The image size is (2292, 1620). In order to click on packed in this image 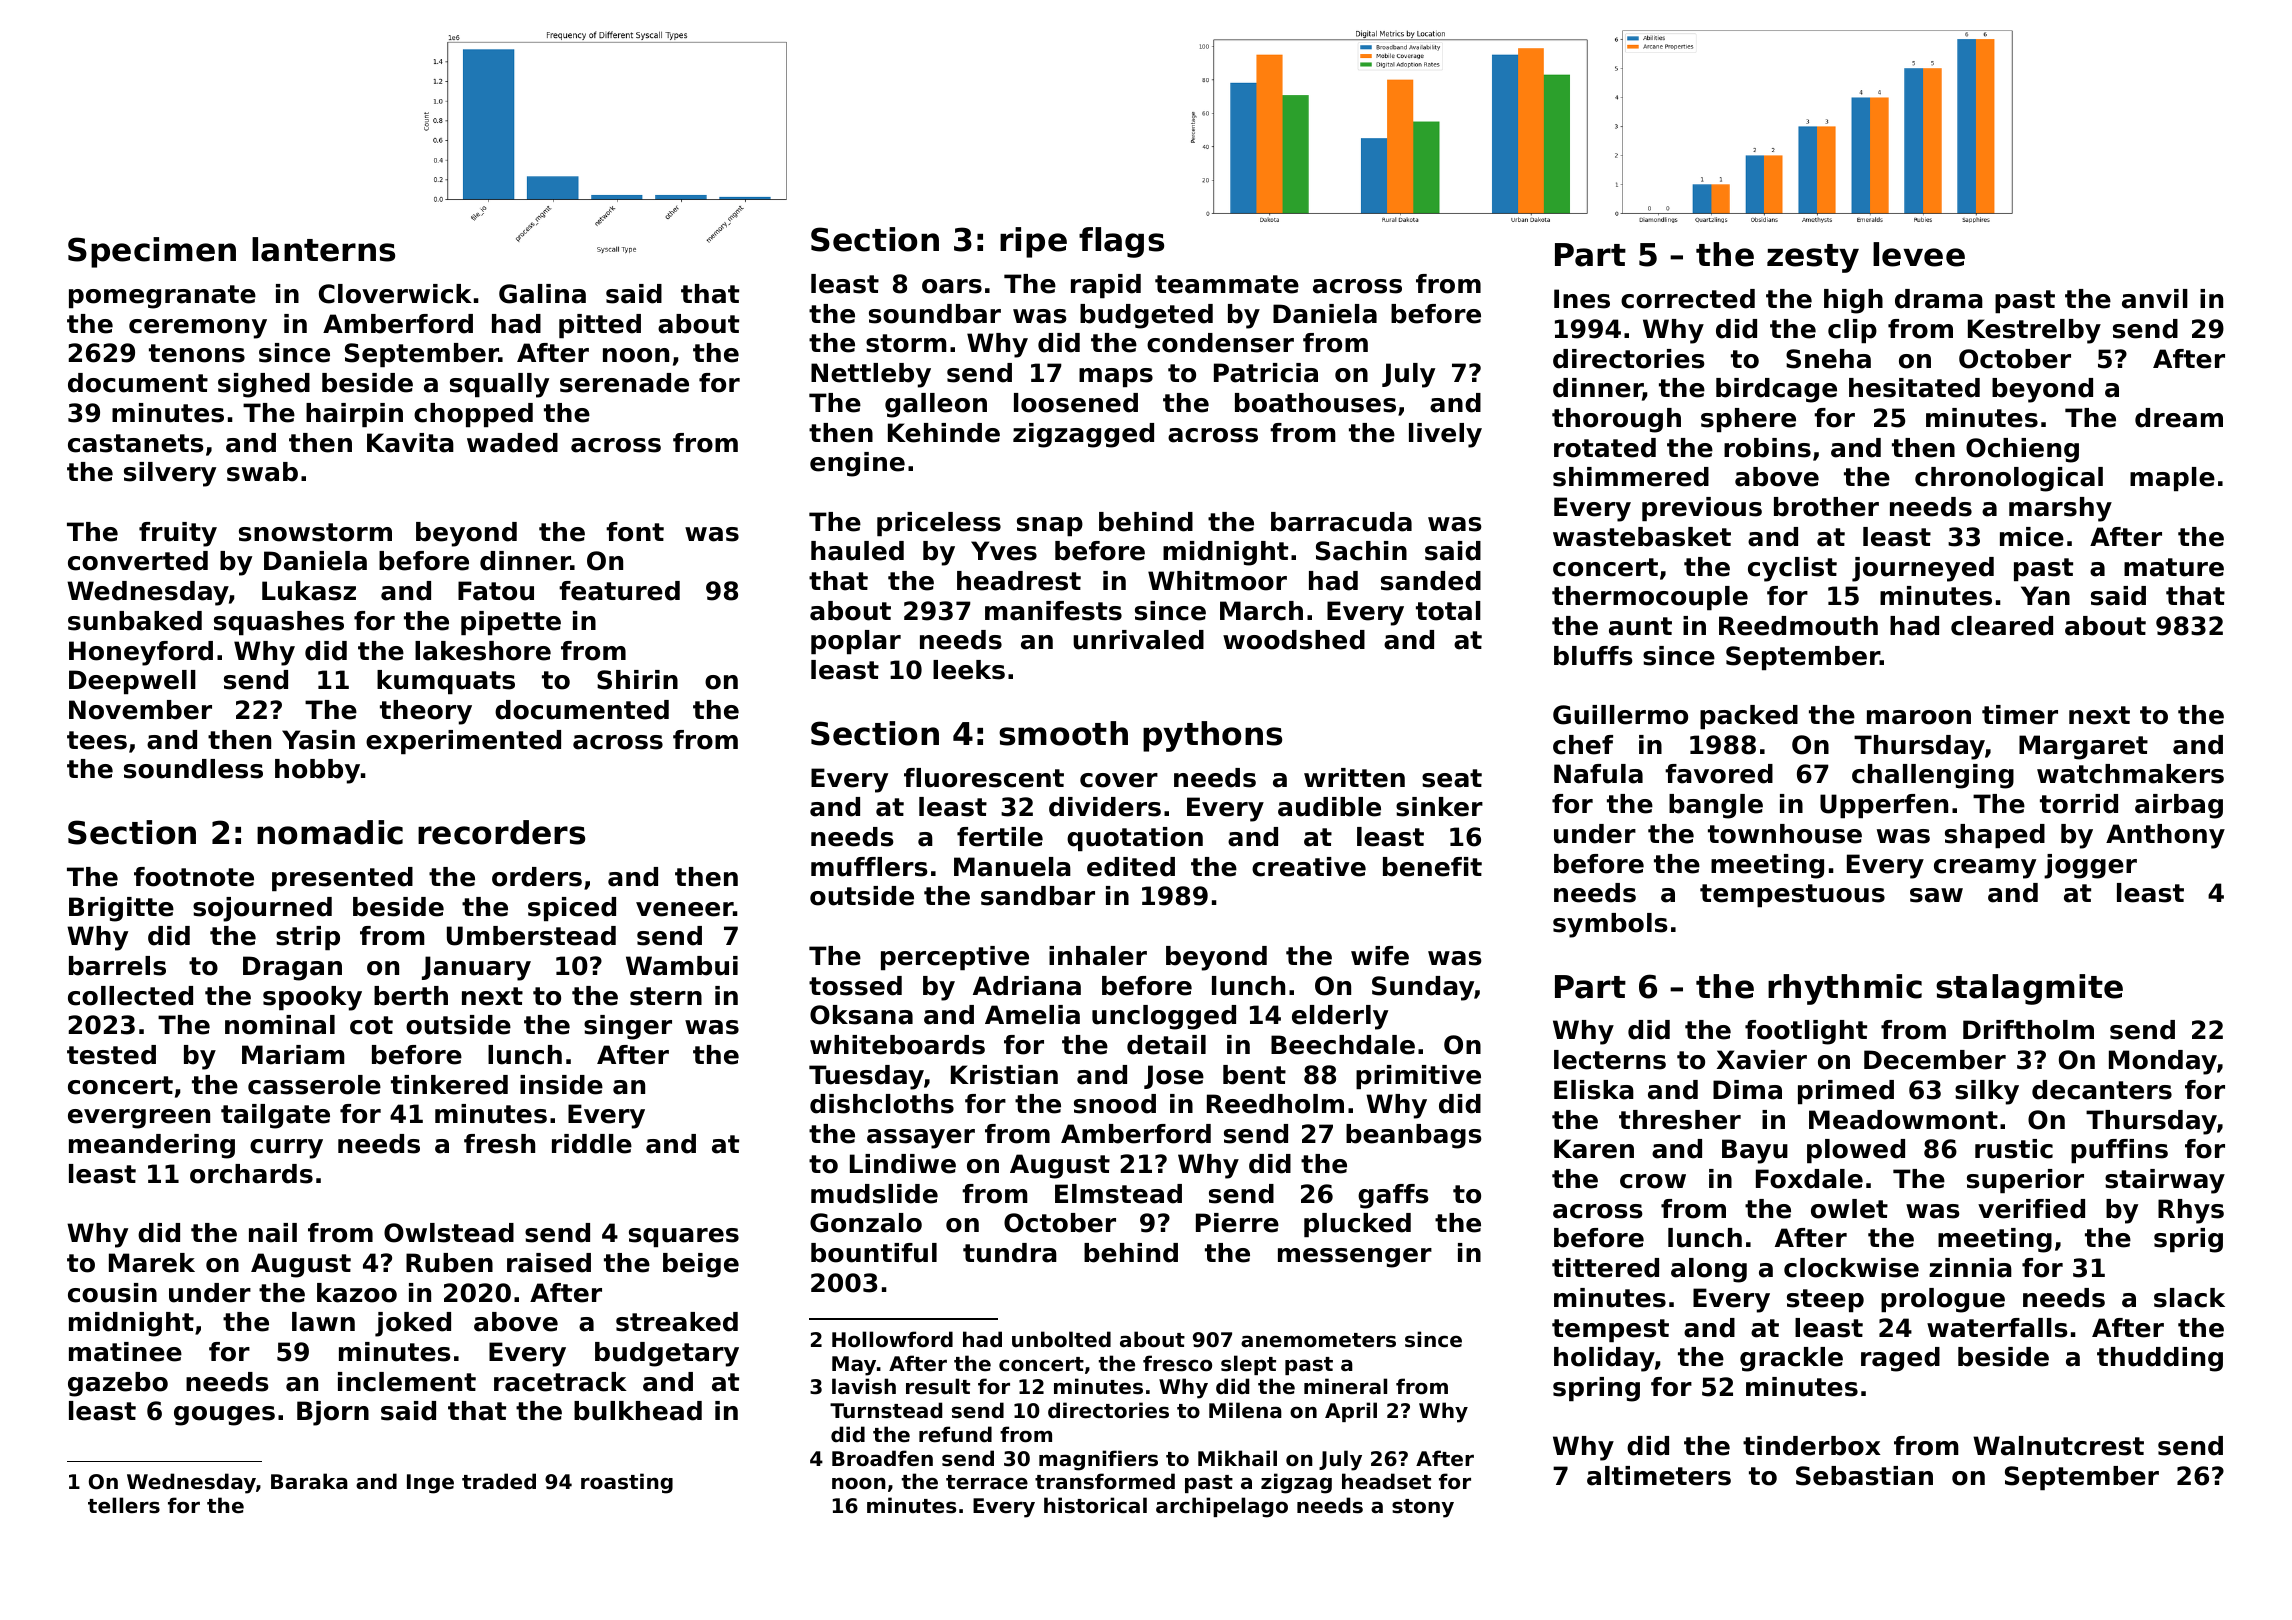, I will do `click(1749, 717)`.
